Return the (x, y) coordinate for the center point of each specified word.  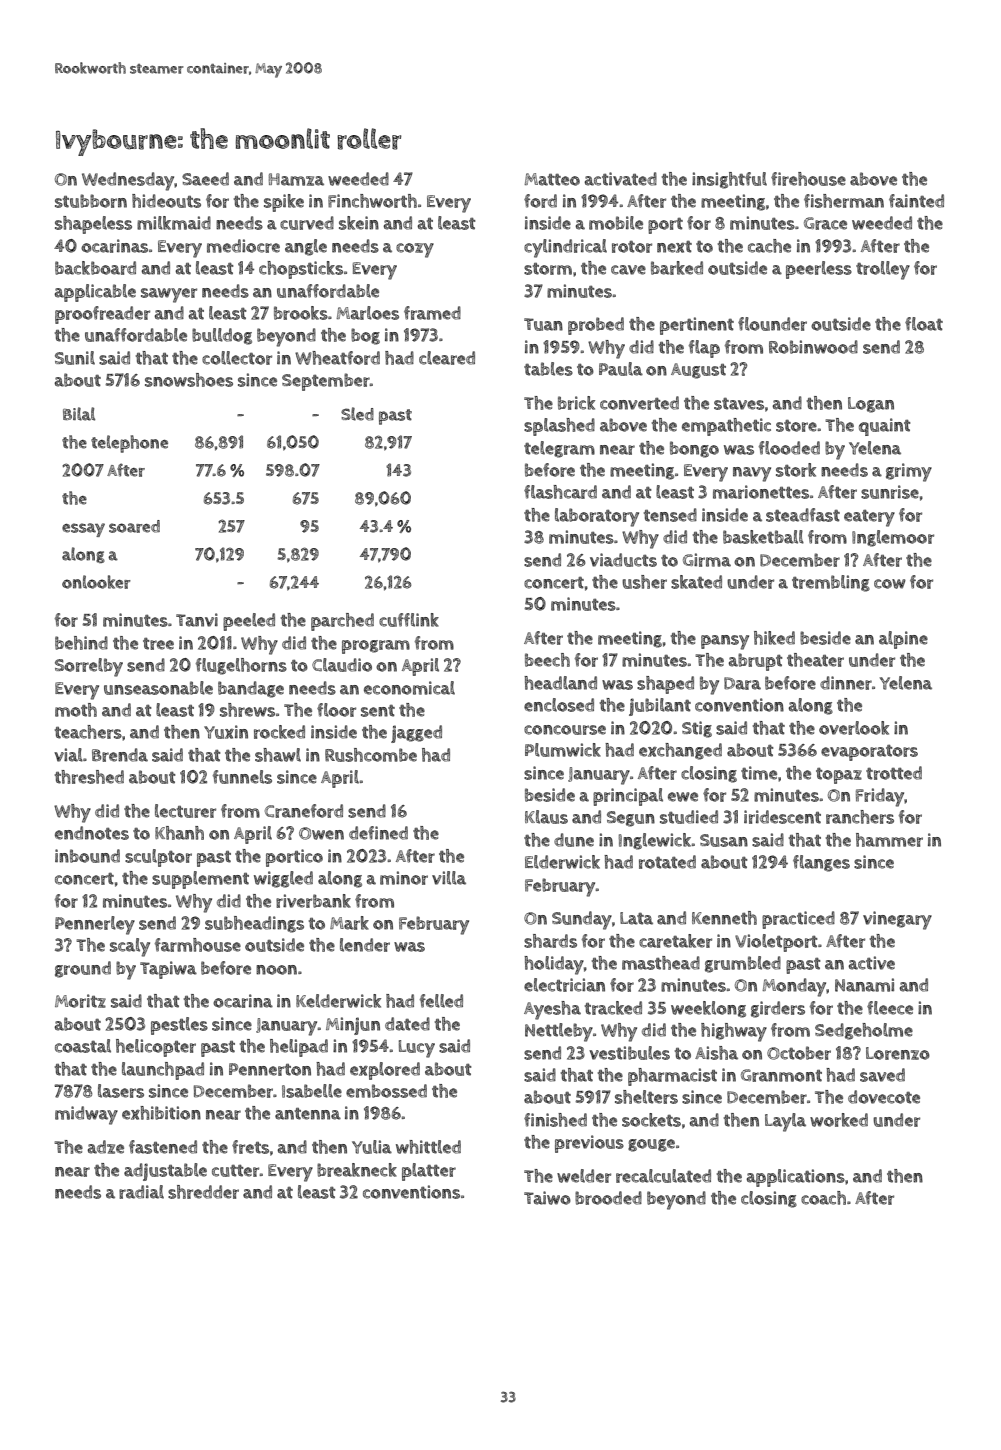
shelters (646, 1097)
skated (696, 582)
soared (134, 526)
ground (83, 969)
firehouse (808, 179)
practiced (798, 920)
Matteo (552, 179)
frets (250, 1147)
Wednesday (128, 181)
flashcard (560, 492)
